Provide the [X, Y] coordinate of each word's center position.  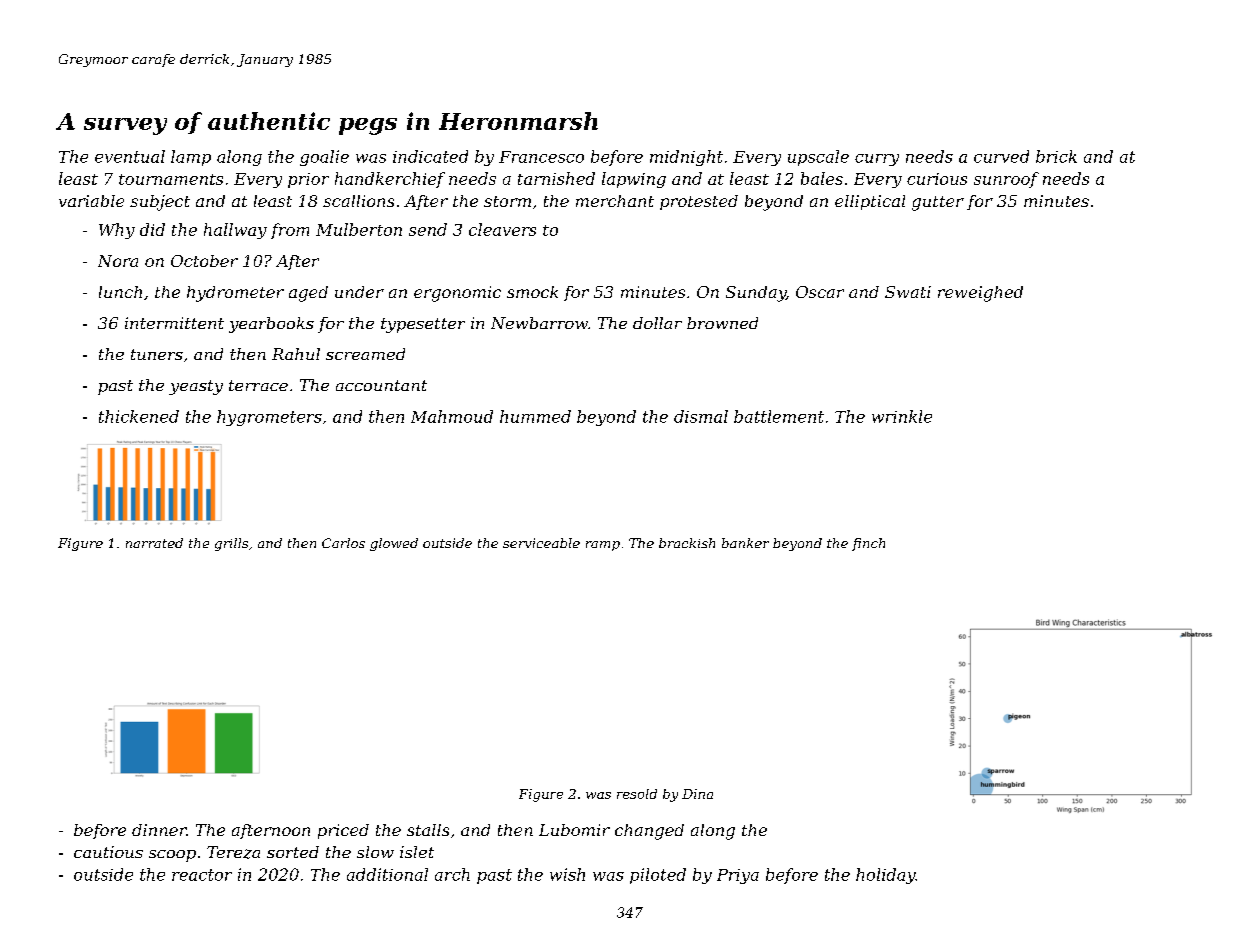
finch [868, 544]
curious [937, 179]
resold [637, 794]
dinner [159, 830]
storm [507, 201]
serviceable [541, 543]
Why [117, 231]
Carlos [343, 543]
